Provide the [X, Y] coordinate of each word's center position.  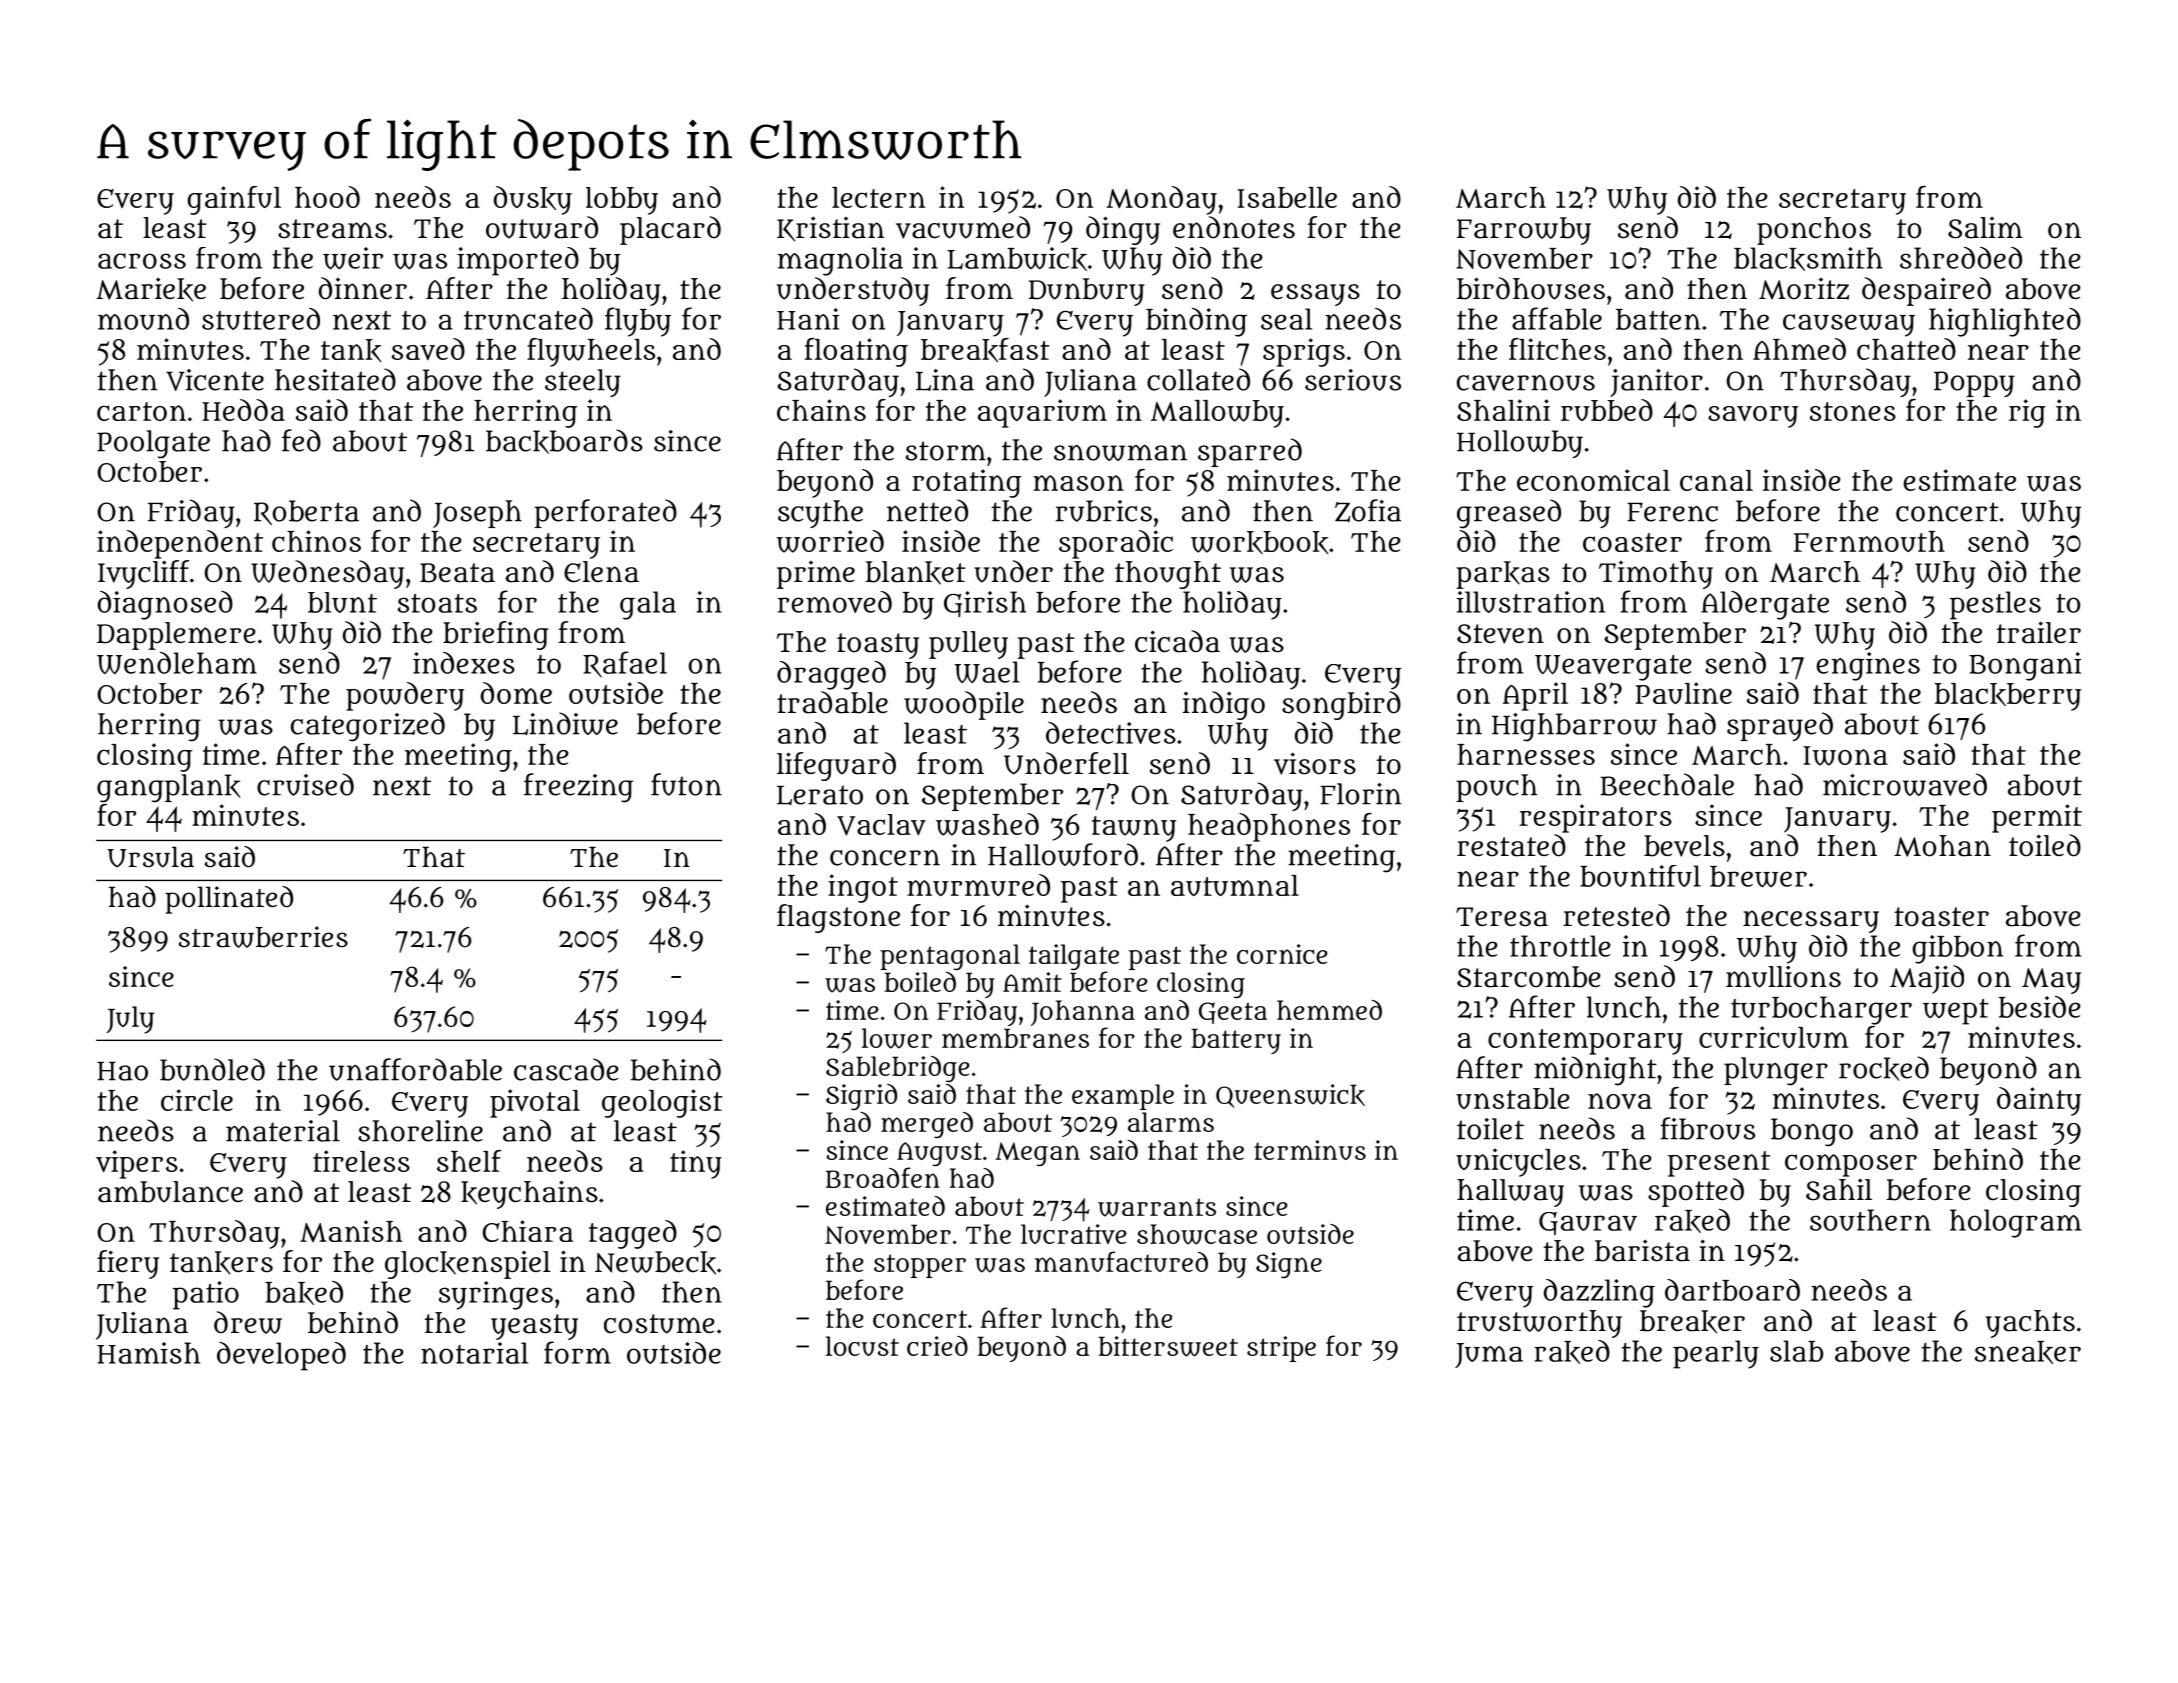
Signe [1289, 1265]
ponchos [1814, 231]
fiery [128, 1264]
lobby [622, 201]
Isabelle [1287, 197]
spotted [1696, 1192]
